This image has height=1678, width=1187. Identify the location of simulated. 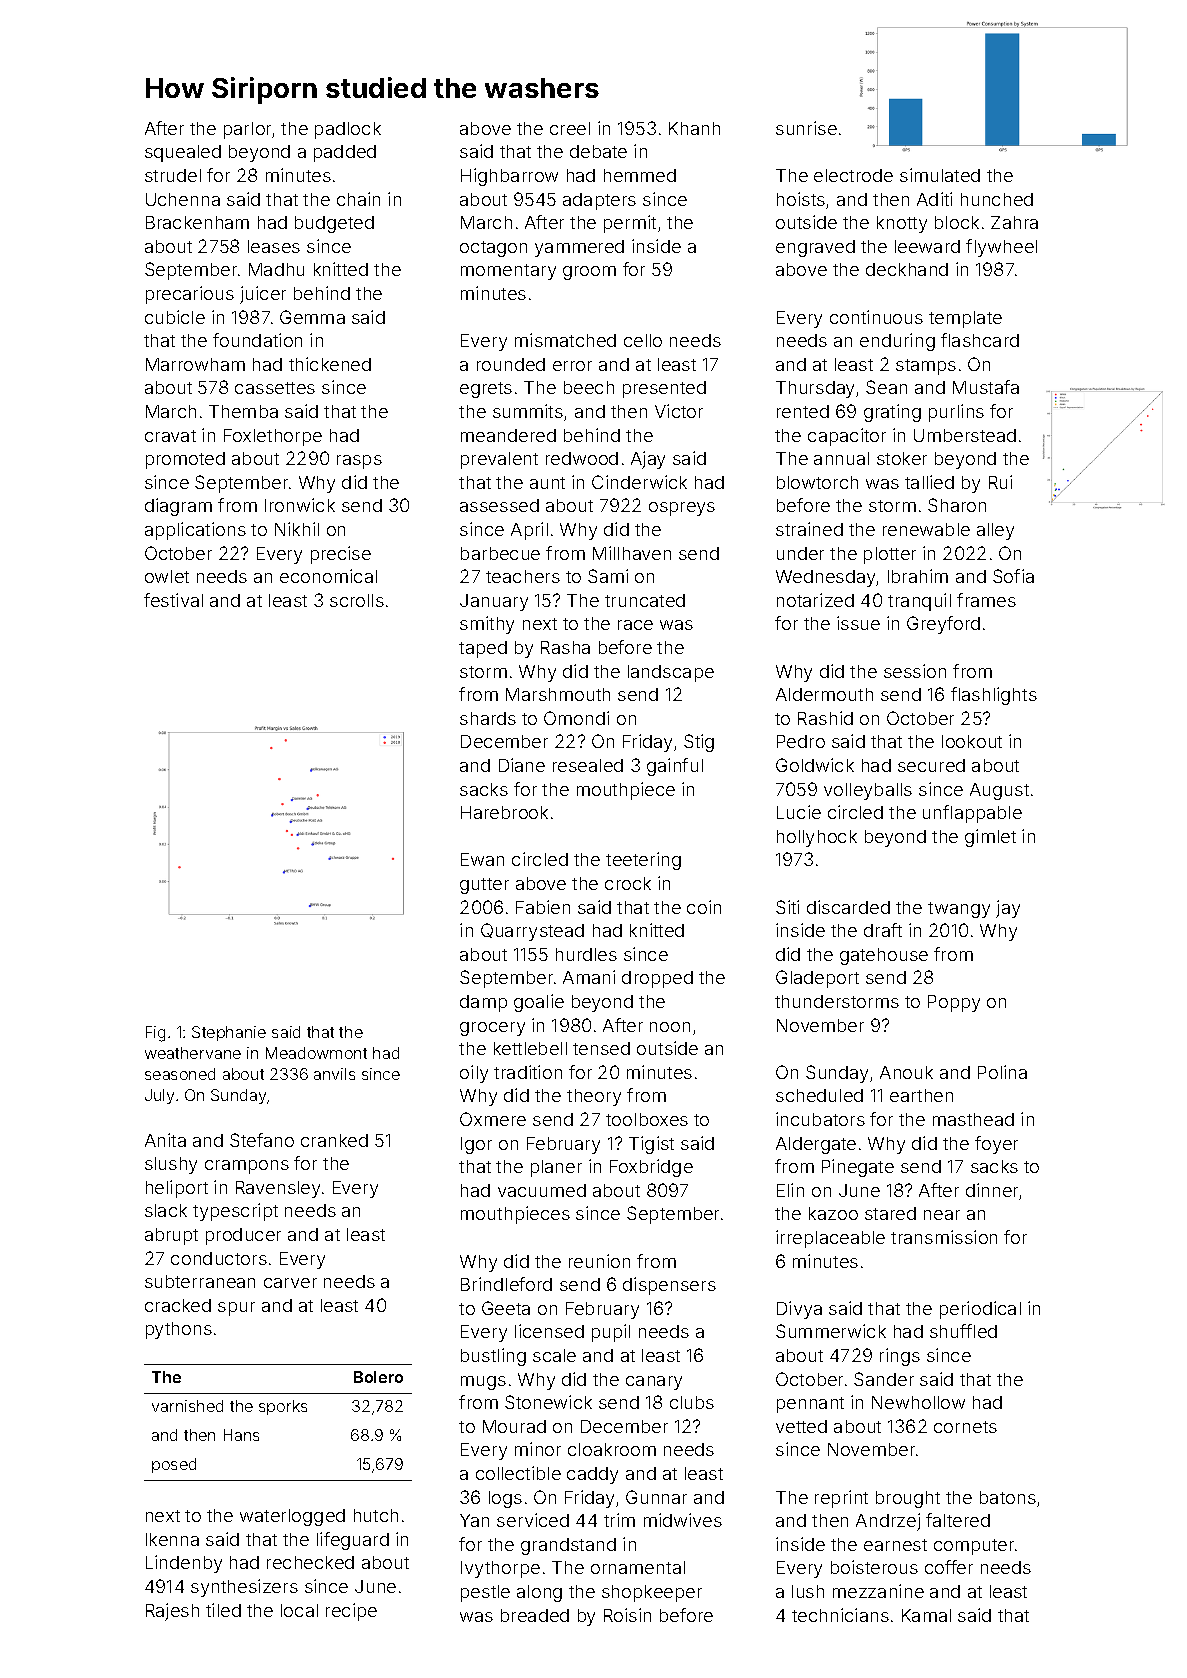
(940, 175).
